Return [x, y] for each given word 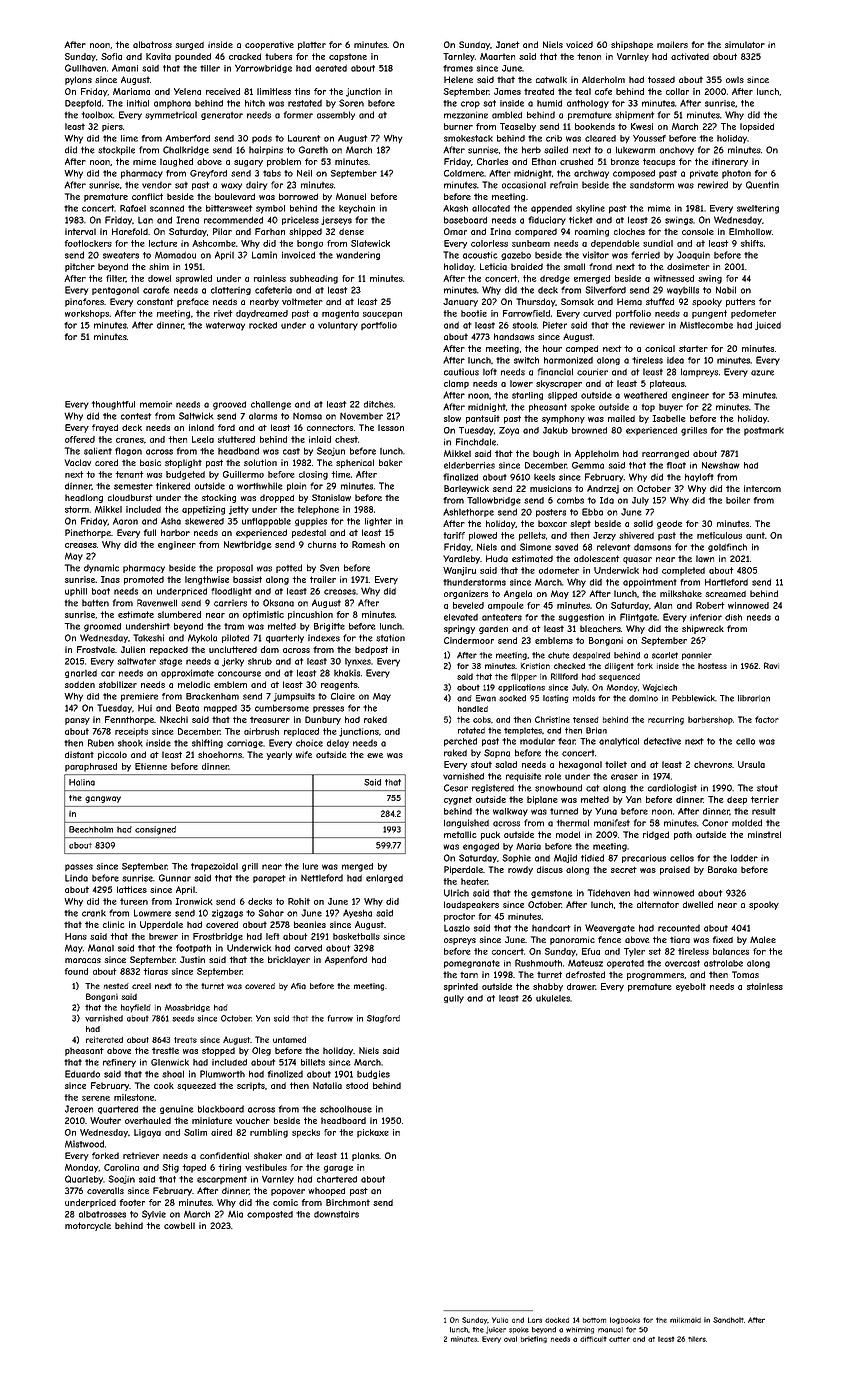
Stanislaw [331, 498]
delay [338, 744]
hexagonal [580, 765]
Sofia [111, 56]
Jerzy [604, 536]
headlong [84, 498]
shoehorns [220, 754]
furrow [340, 1018]
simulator [745, 45]
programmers [655, 976]
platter [312, 45]
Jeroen [79, 1109]
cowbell [179, 1225]
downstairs [336, 1214]
